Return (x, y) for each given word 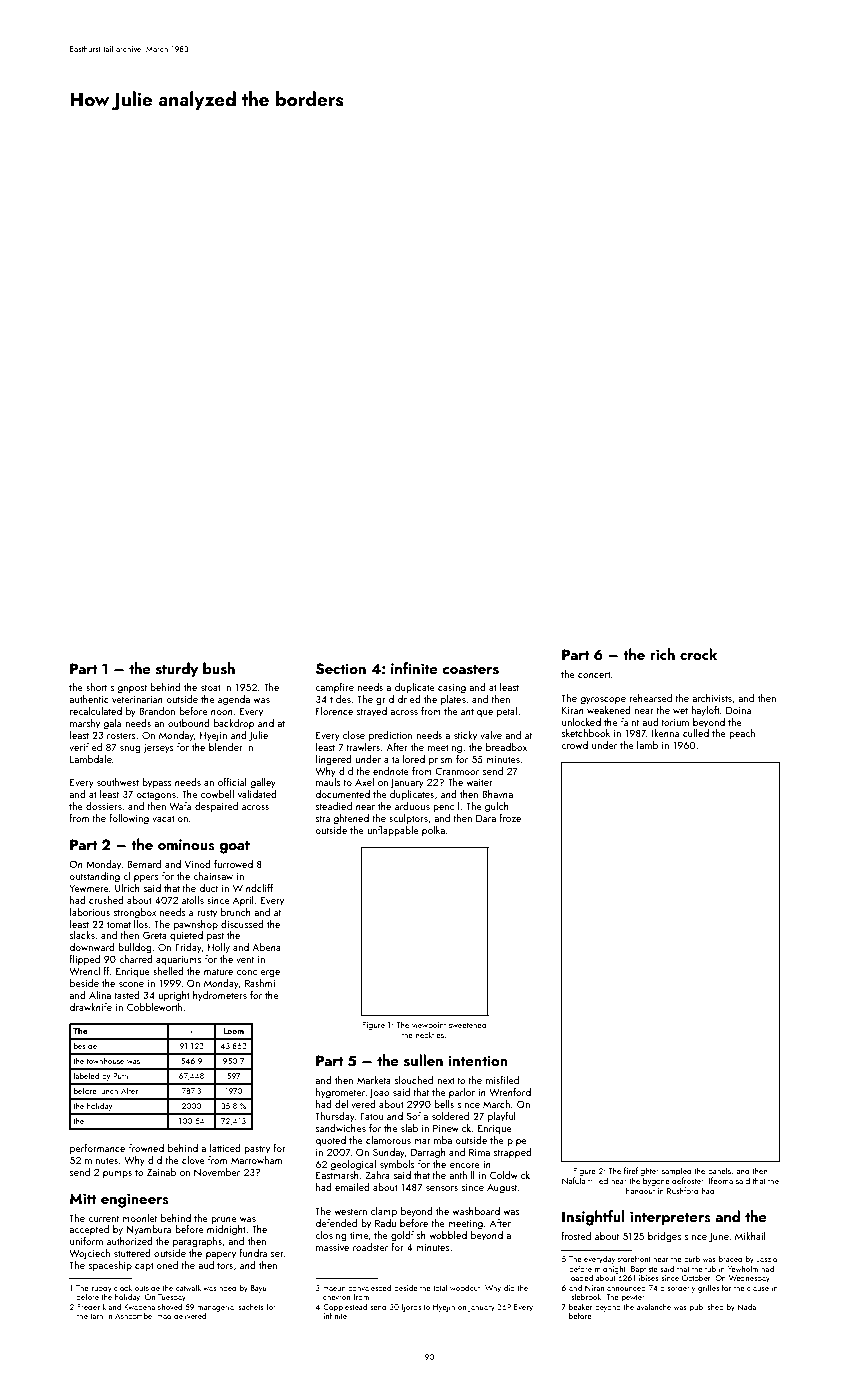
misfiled (502, 1080)
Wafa (180, 806)
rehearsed (650, 698)
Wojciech (89, 1254)
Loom (233, 1031)
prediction (390, 736)
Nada (747, 1306)
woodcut (465, 1287)
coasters (470, 670)
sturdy (177, 670)
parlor (462, 1093)
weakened (609, 710)
